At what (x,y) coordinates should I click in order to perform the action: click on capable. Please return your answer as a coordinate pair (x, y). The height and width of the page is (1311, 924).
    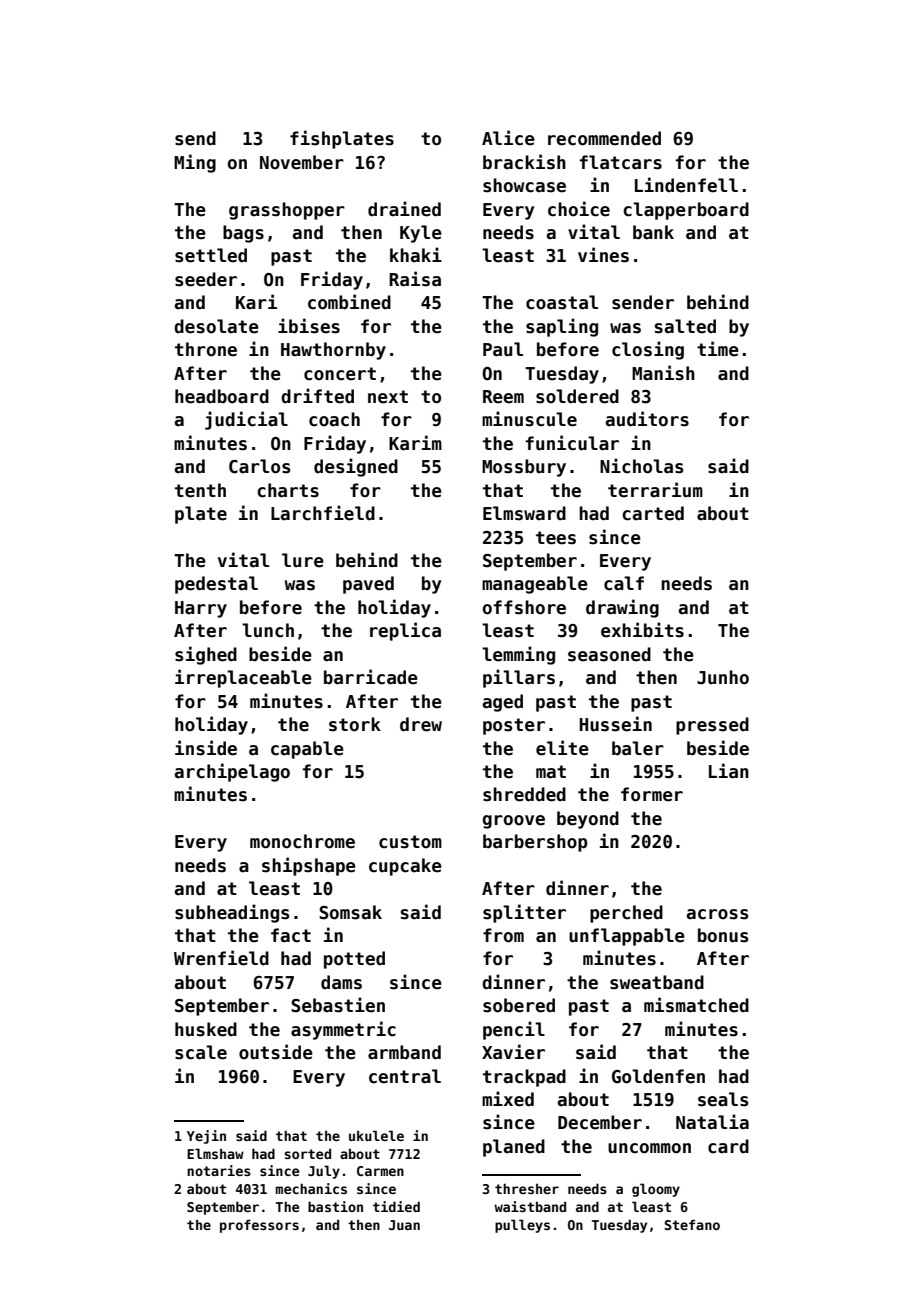
    Looking at the image, I should click on (307, 750).
